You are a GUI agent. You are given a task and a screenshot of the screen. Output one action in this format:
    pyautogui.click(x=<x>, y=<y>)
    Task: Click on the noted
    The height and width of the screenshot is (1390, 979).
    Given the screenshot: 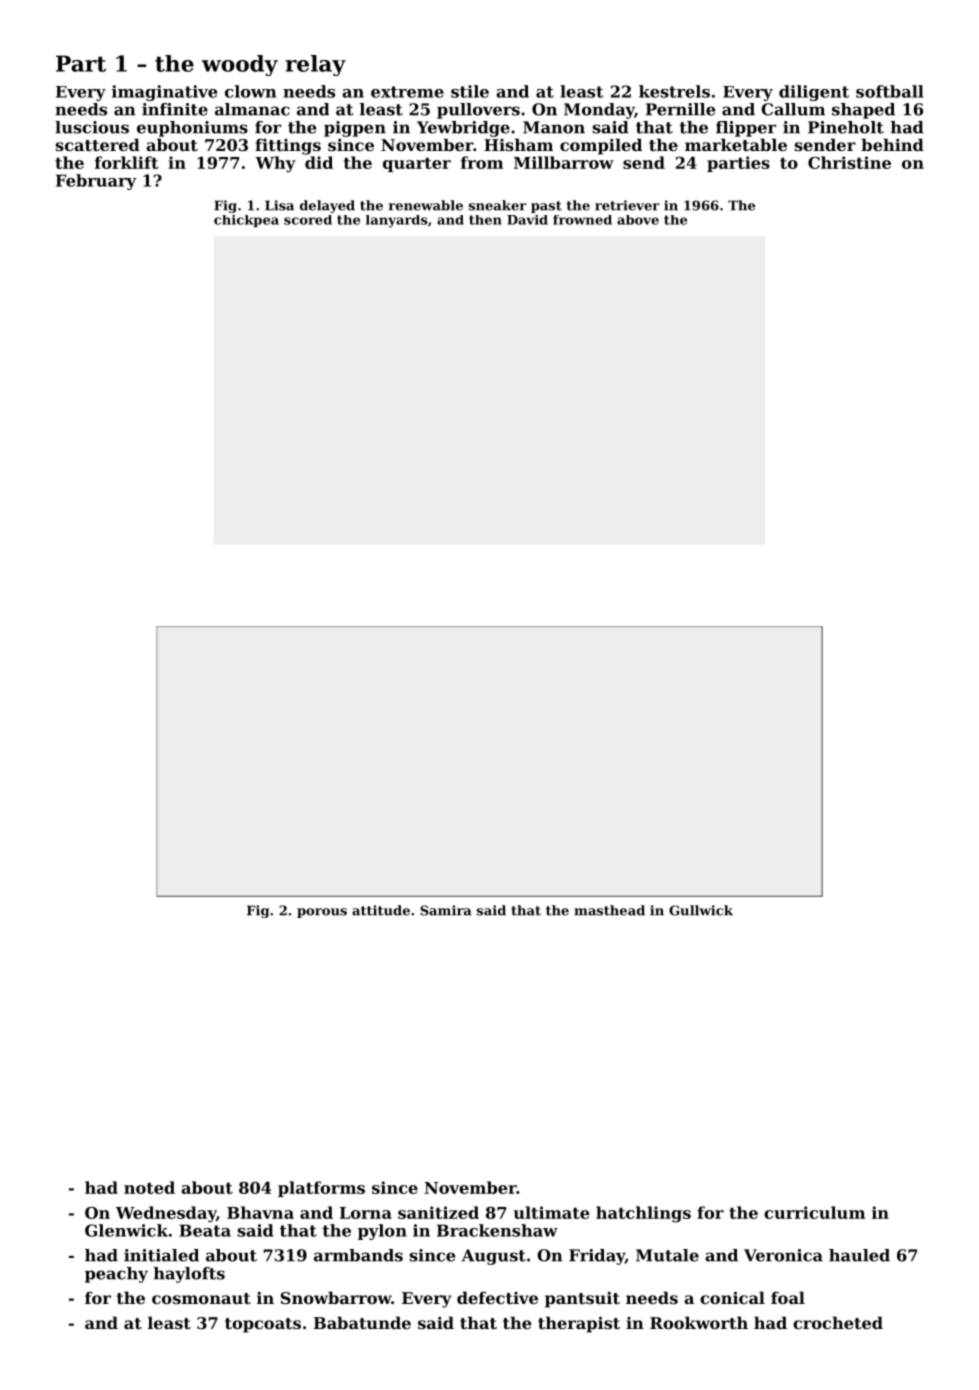 What is the action you would take?
    pyautogui.click(x=149, y=1187)
